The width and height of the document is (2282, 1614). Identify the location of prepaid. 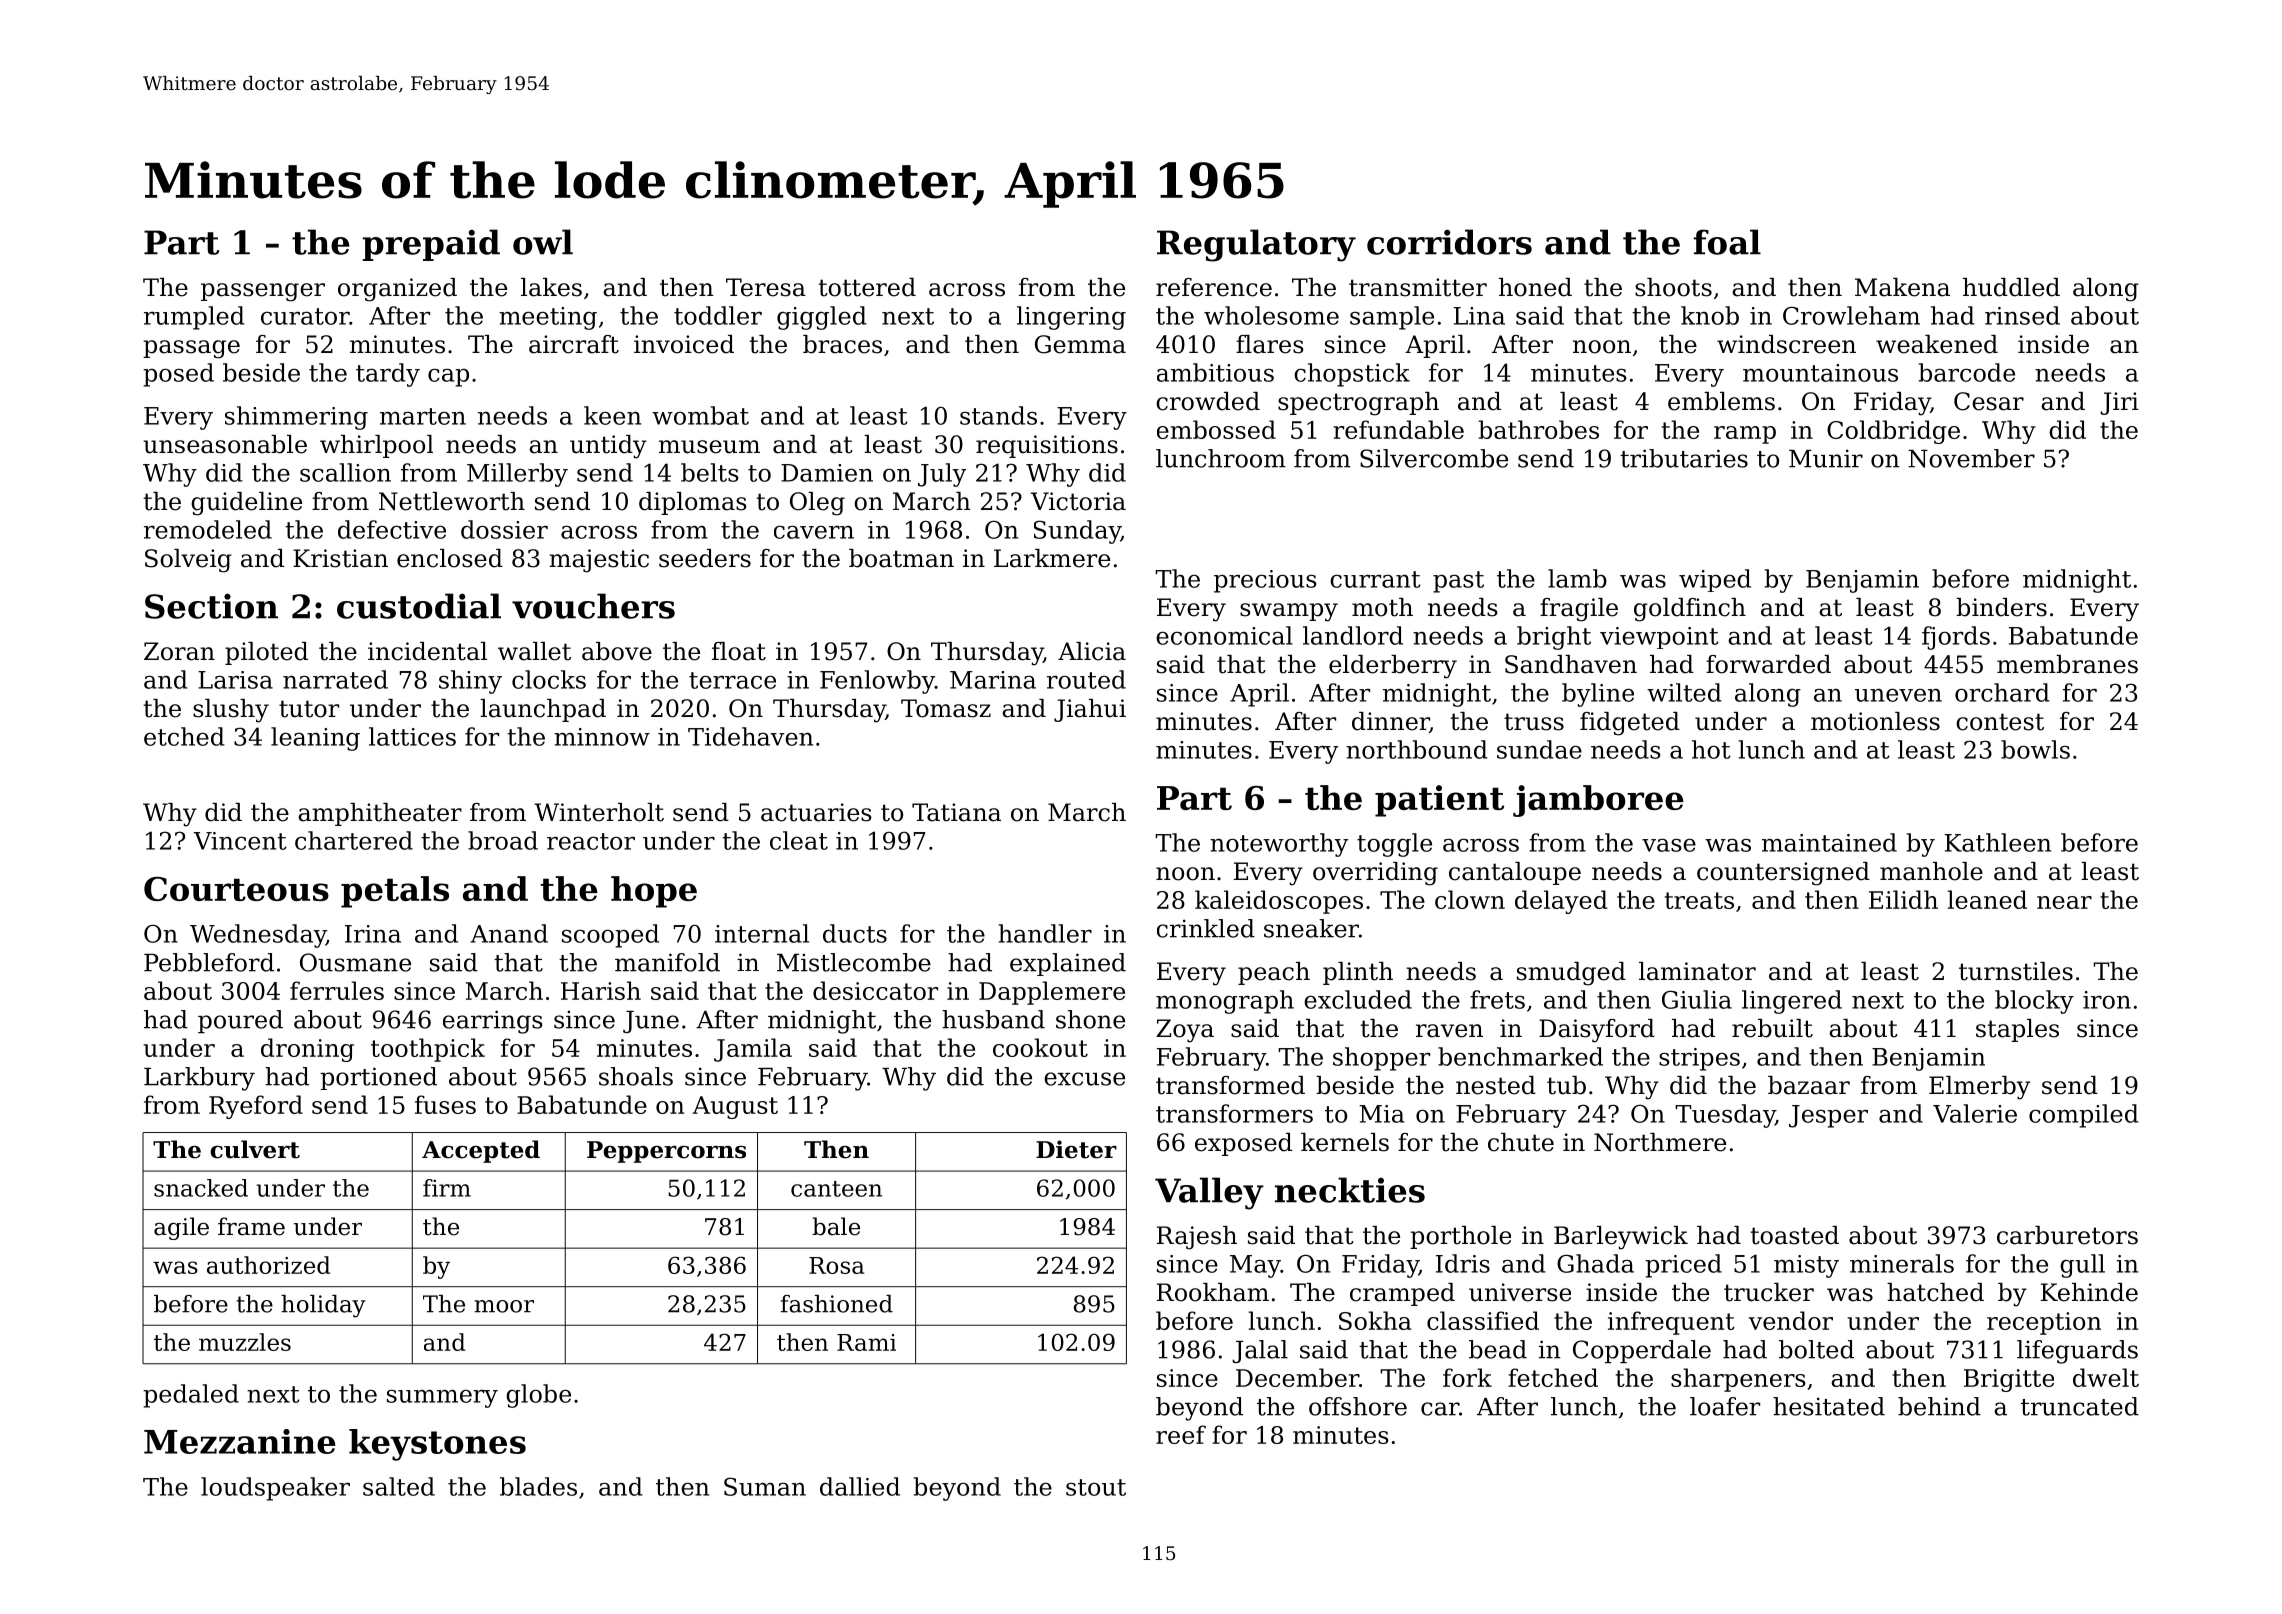
(431, 245).
